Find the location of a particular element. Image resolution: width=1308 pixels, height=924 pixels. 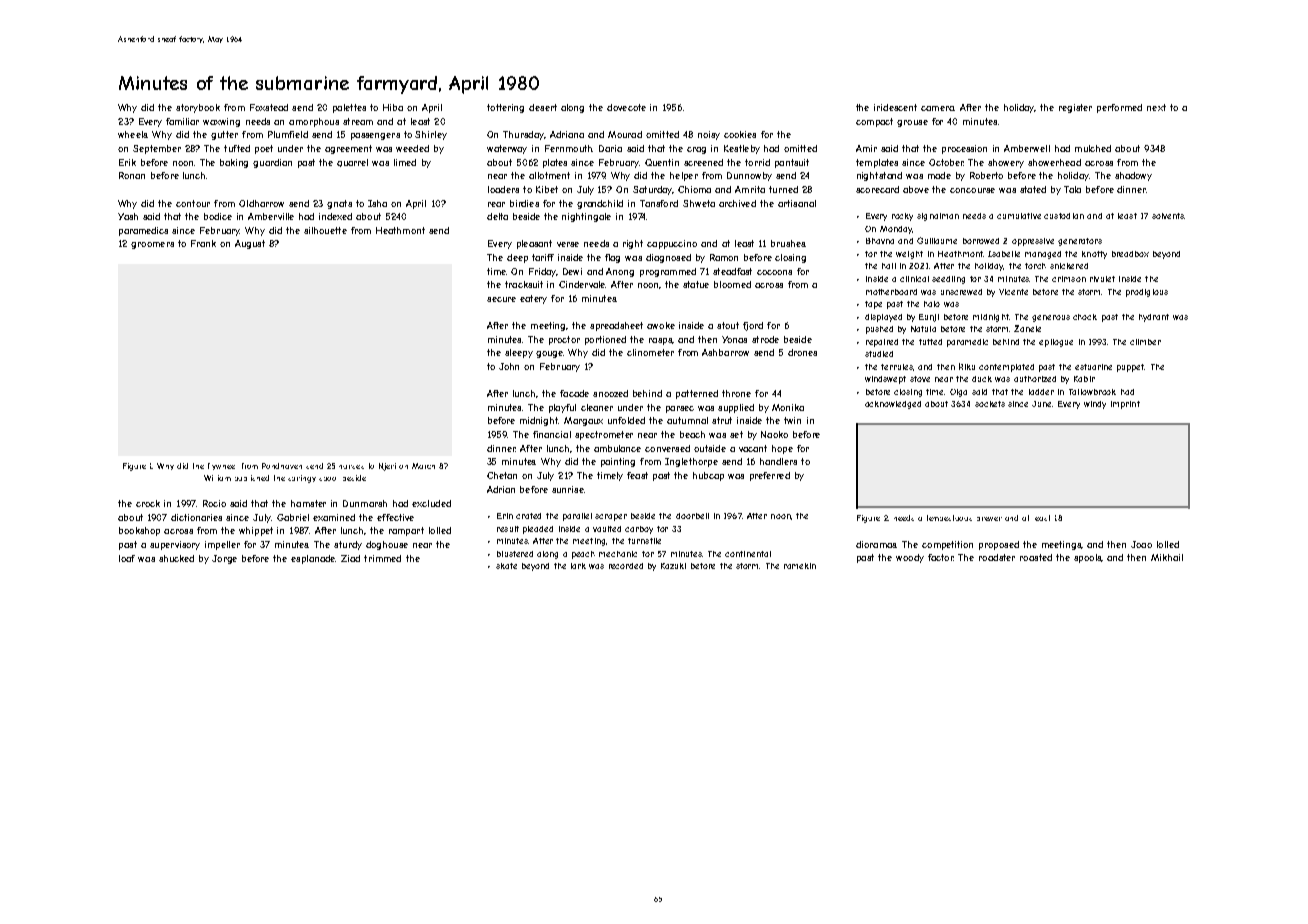

hope is located at coordinates (782, 449).
